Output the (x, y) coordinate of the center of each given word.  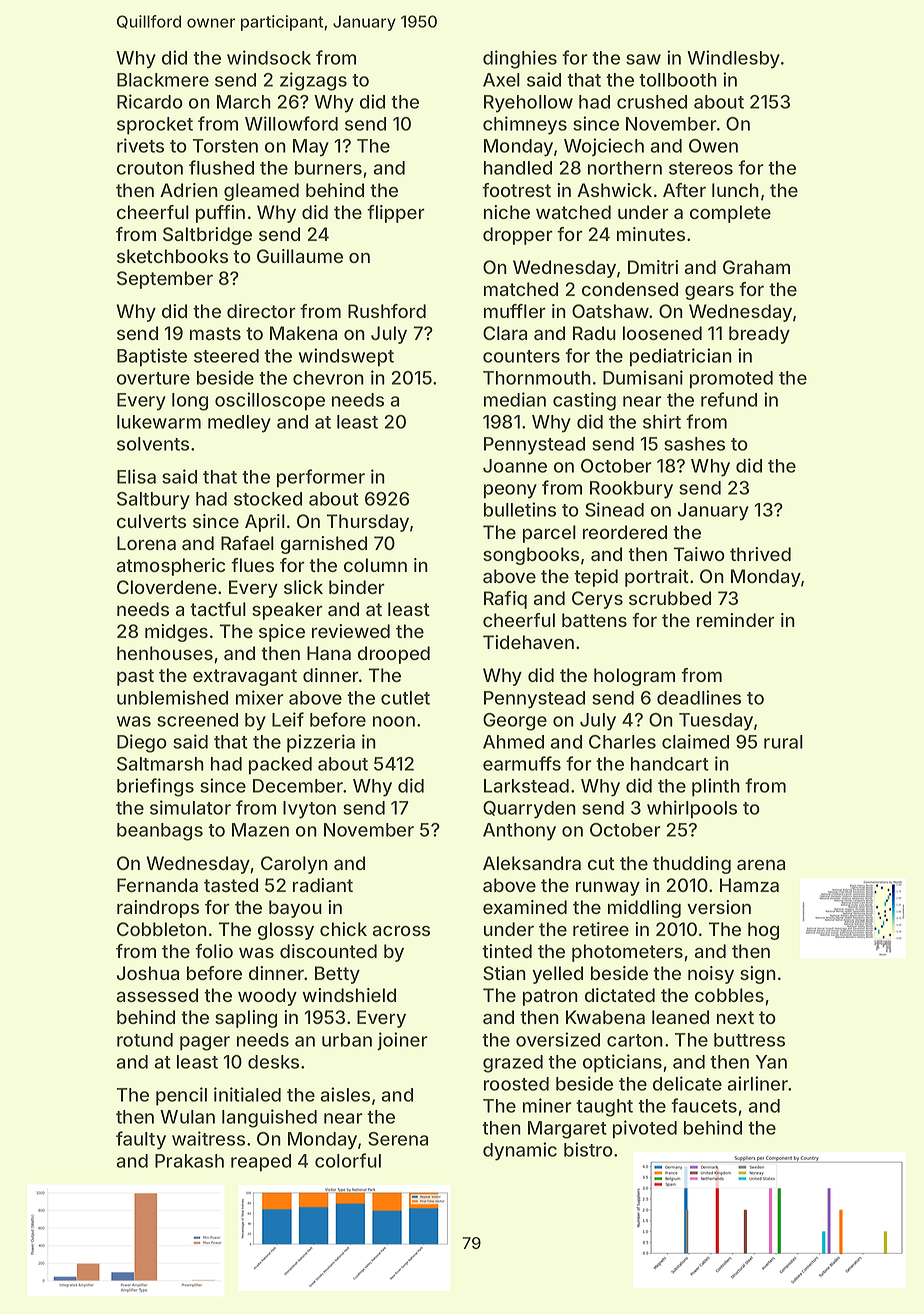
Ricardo (150, 101)
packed (280, 766)
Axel (501, 80)
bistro (588, 1149)
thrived (760, 554)
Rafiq (505, 600)
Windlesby (733, 59)
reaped (261, 1163)
